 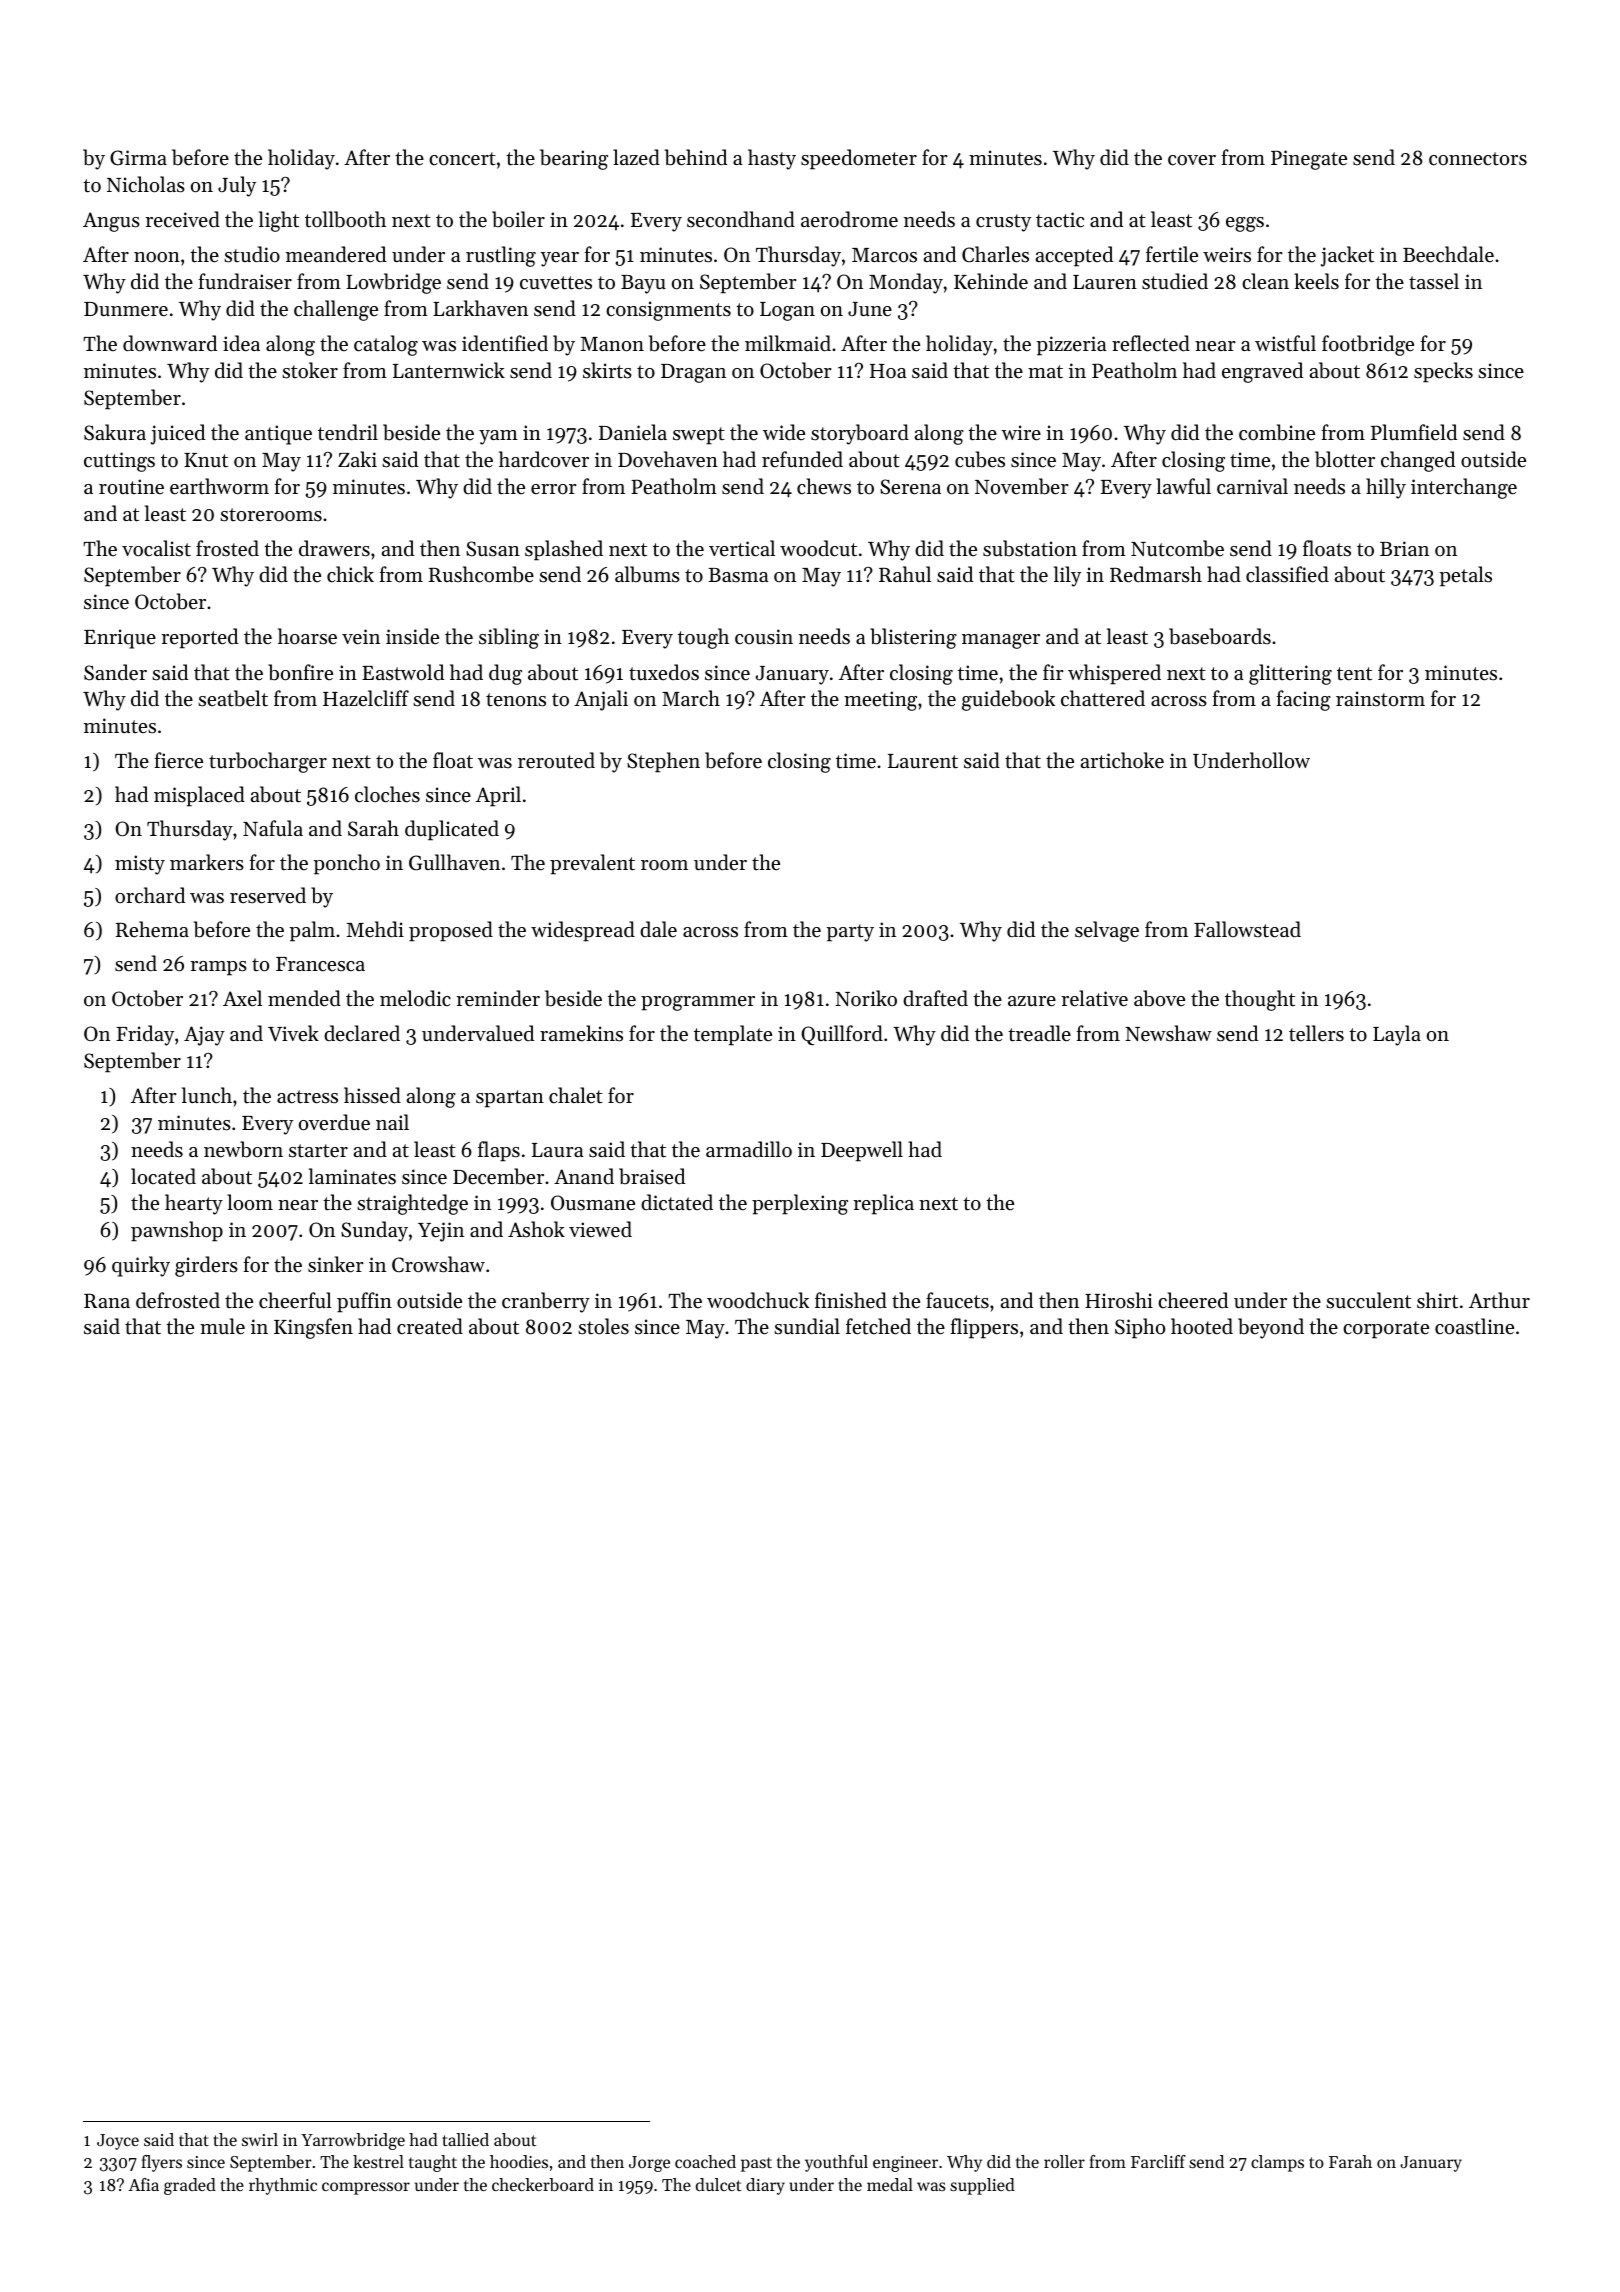 What do you see at coordinates (1386, 1330) in the screenshot?
I see `corporate` at bounding box center [1386, 1330].
